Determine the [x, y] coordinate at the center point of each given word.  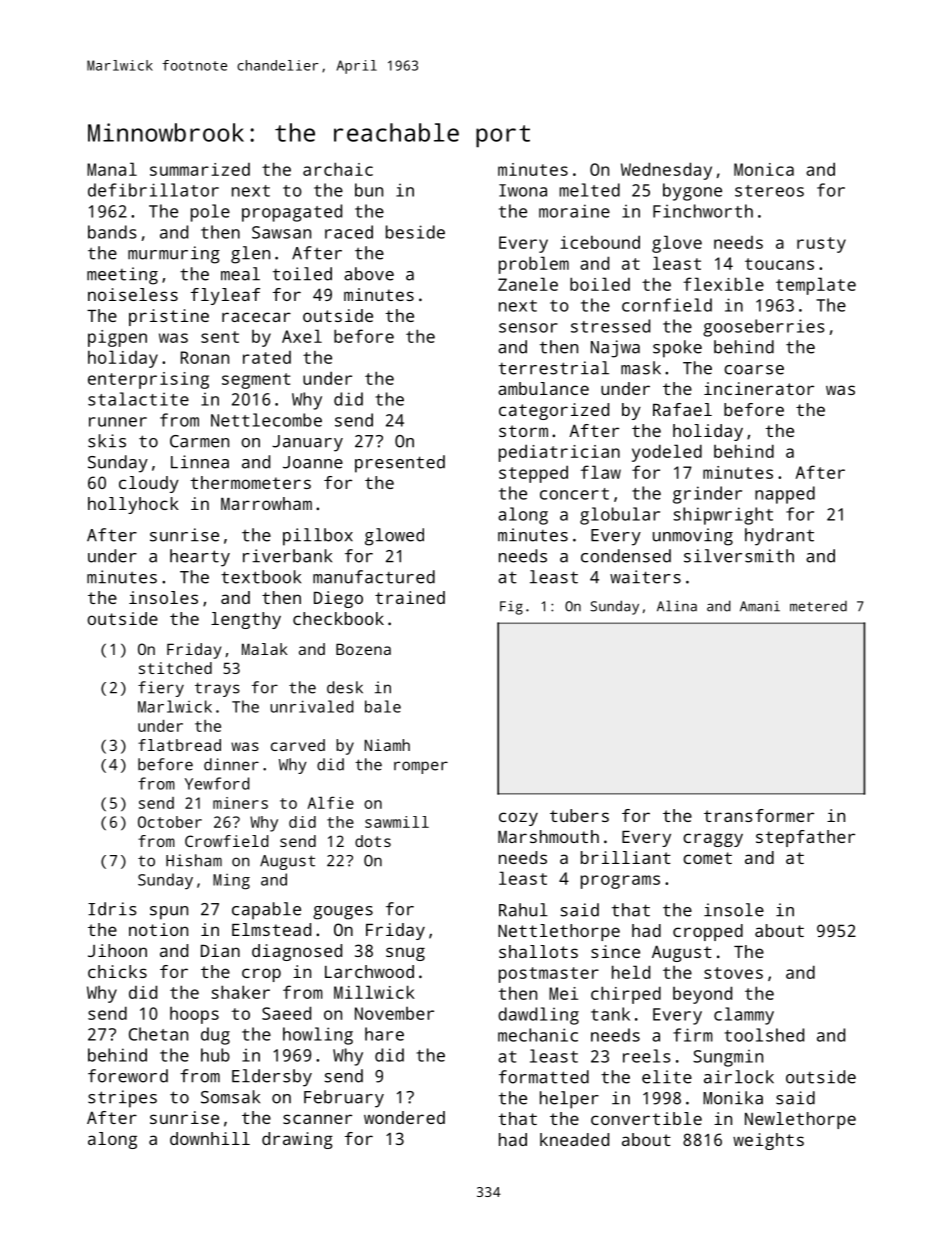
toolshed [764, 1035]
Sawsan [281, 232]
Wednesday [666, 171]
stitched [175, 668]
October [170, 822]
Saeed [286, 1013]
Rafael [682, 409]
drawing [297, 1140]
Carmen [199, 441]
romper [421, 767]
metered [818, 606]
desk [345, 687]
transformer [759, 815]
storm [523, 431]
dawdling [538, 1016]
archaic [338, 169]
